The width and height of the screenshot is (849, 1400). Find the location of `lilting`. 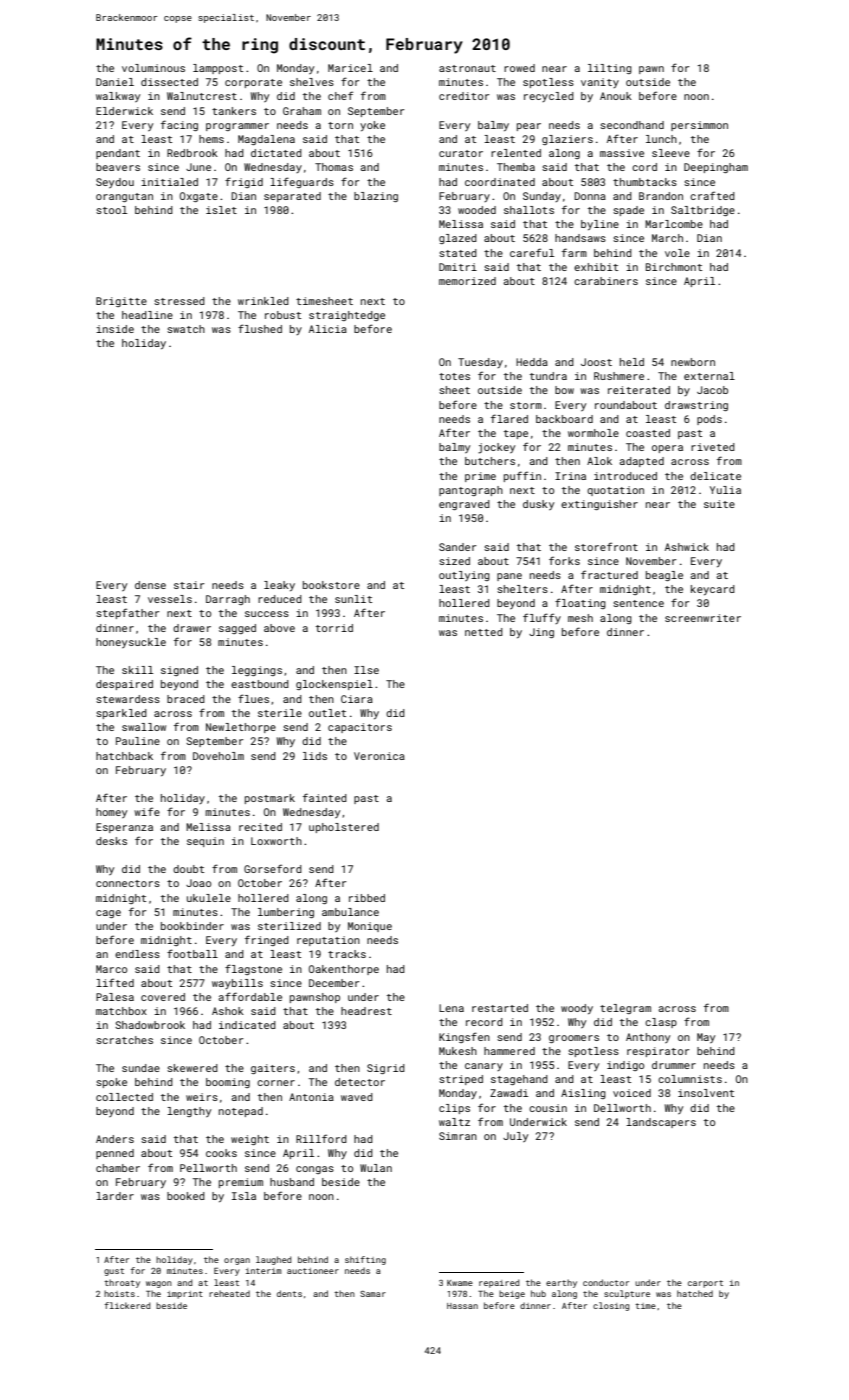

lilting is located at coordinates (610, 69).
